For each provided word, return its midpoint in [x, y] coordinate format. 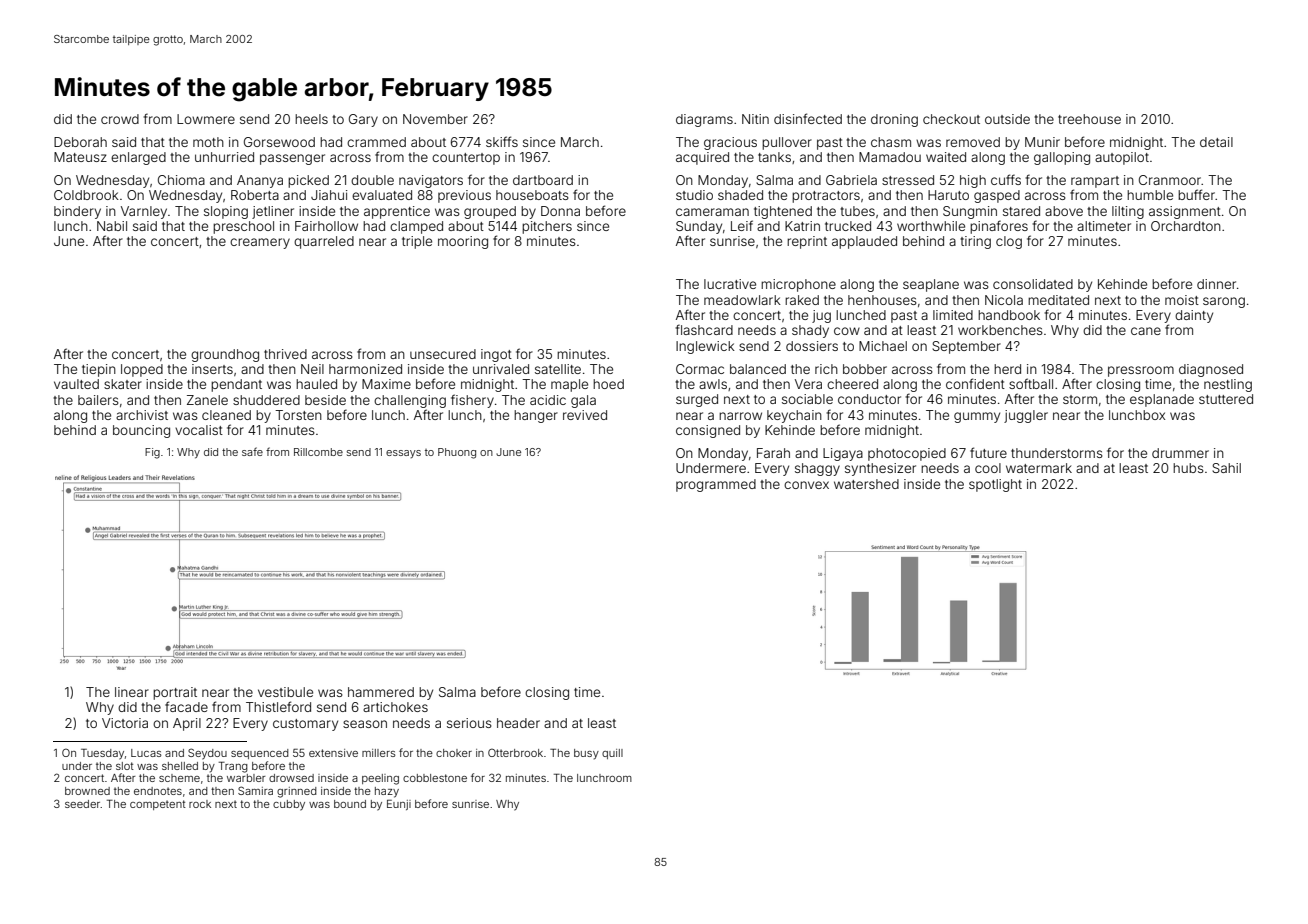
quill [612, 754]
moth [208, 142]
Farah [773, 453]
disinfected [808, 118]
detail [1216, 142]
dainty [1194, 316]
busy [586, 754]
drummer [1180, 453]
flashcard [704, 329]
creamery [260, 243]
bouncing [141, 431]
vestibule [285, 692]
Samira [255, 790]
